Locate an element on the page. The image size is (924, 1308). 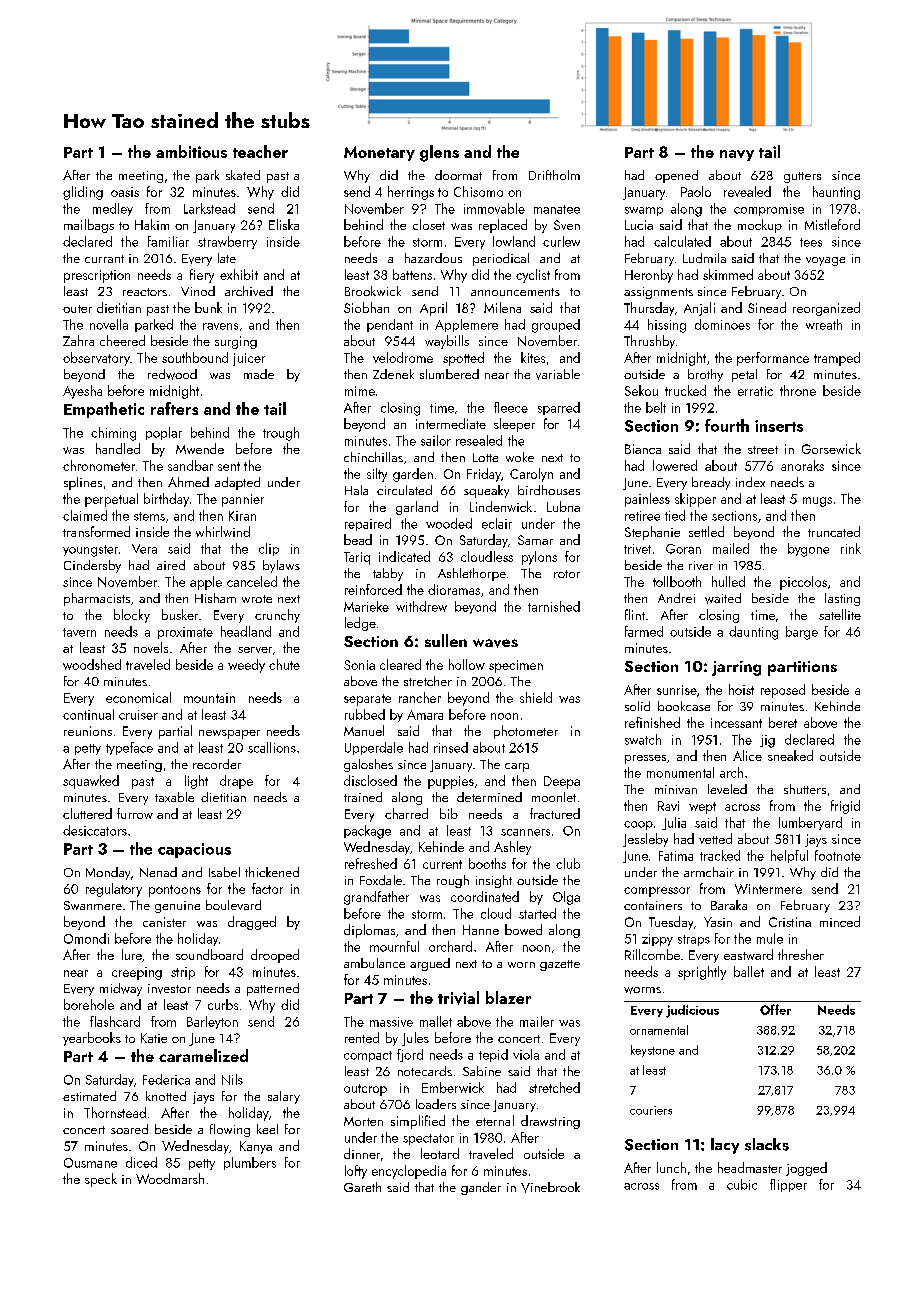
speck is located at coordinates (101, 1180).
